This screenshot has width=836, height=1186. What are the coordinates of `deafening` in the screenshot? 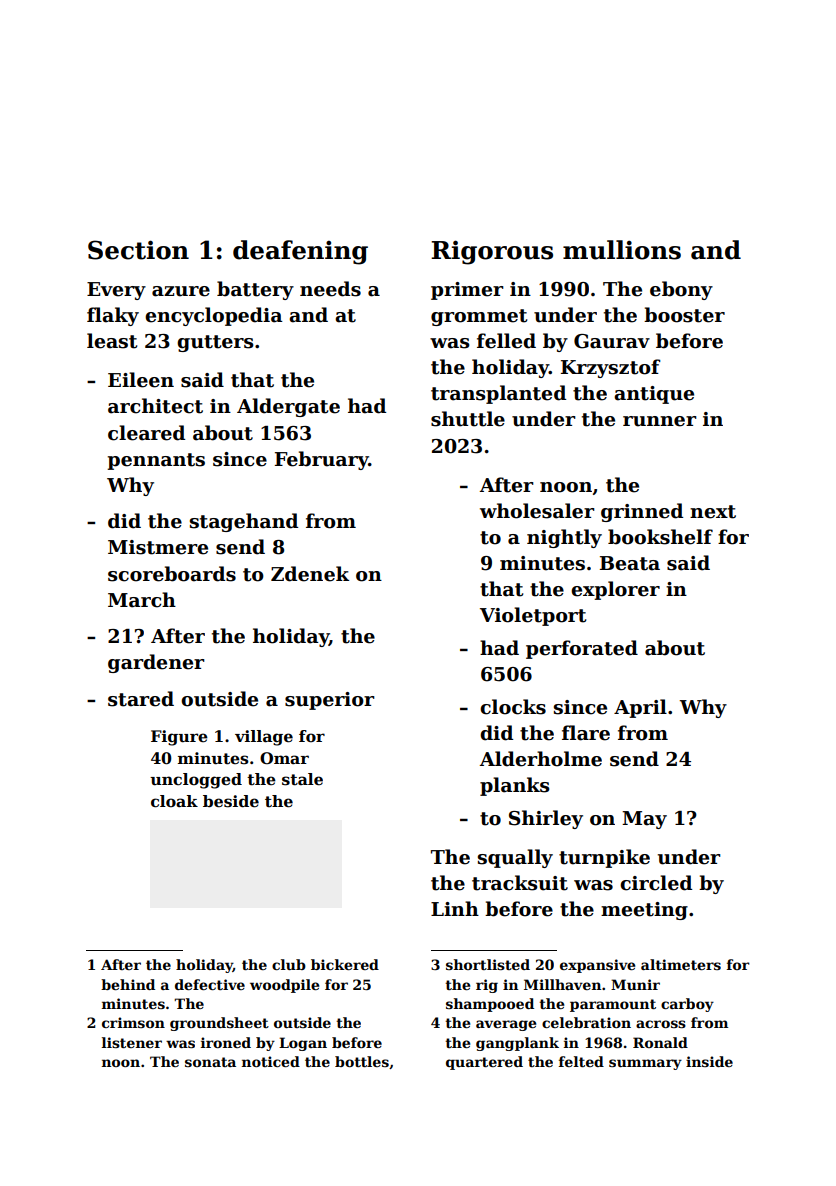 It's located at (300, 252).
